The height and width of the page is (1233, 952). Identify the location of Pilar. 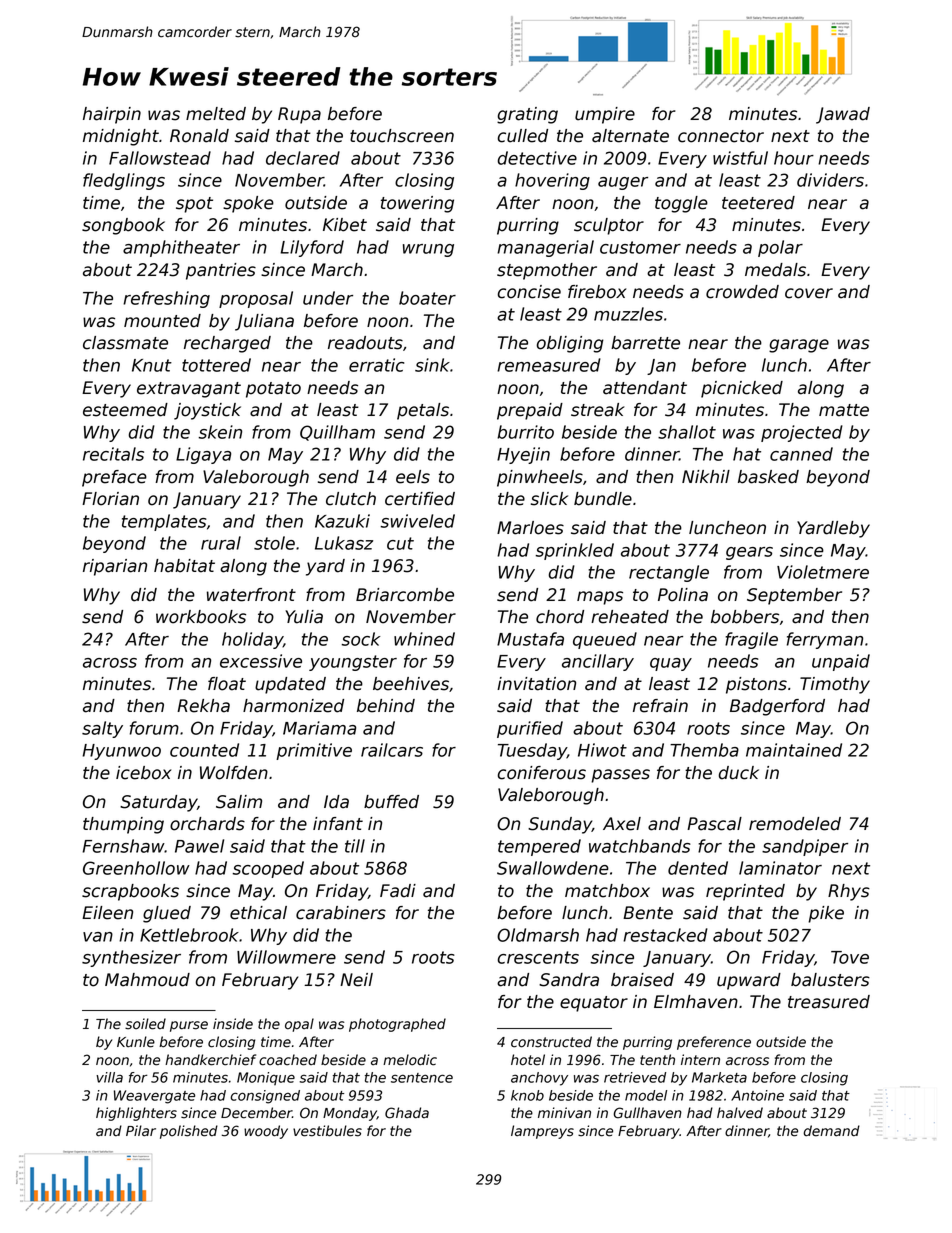
(141, 1131).
